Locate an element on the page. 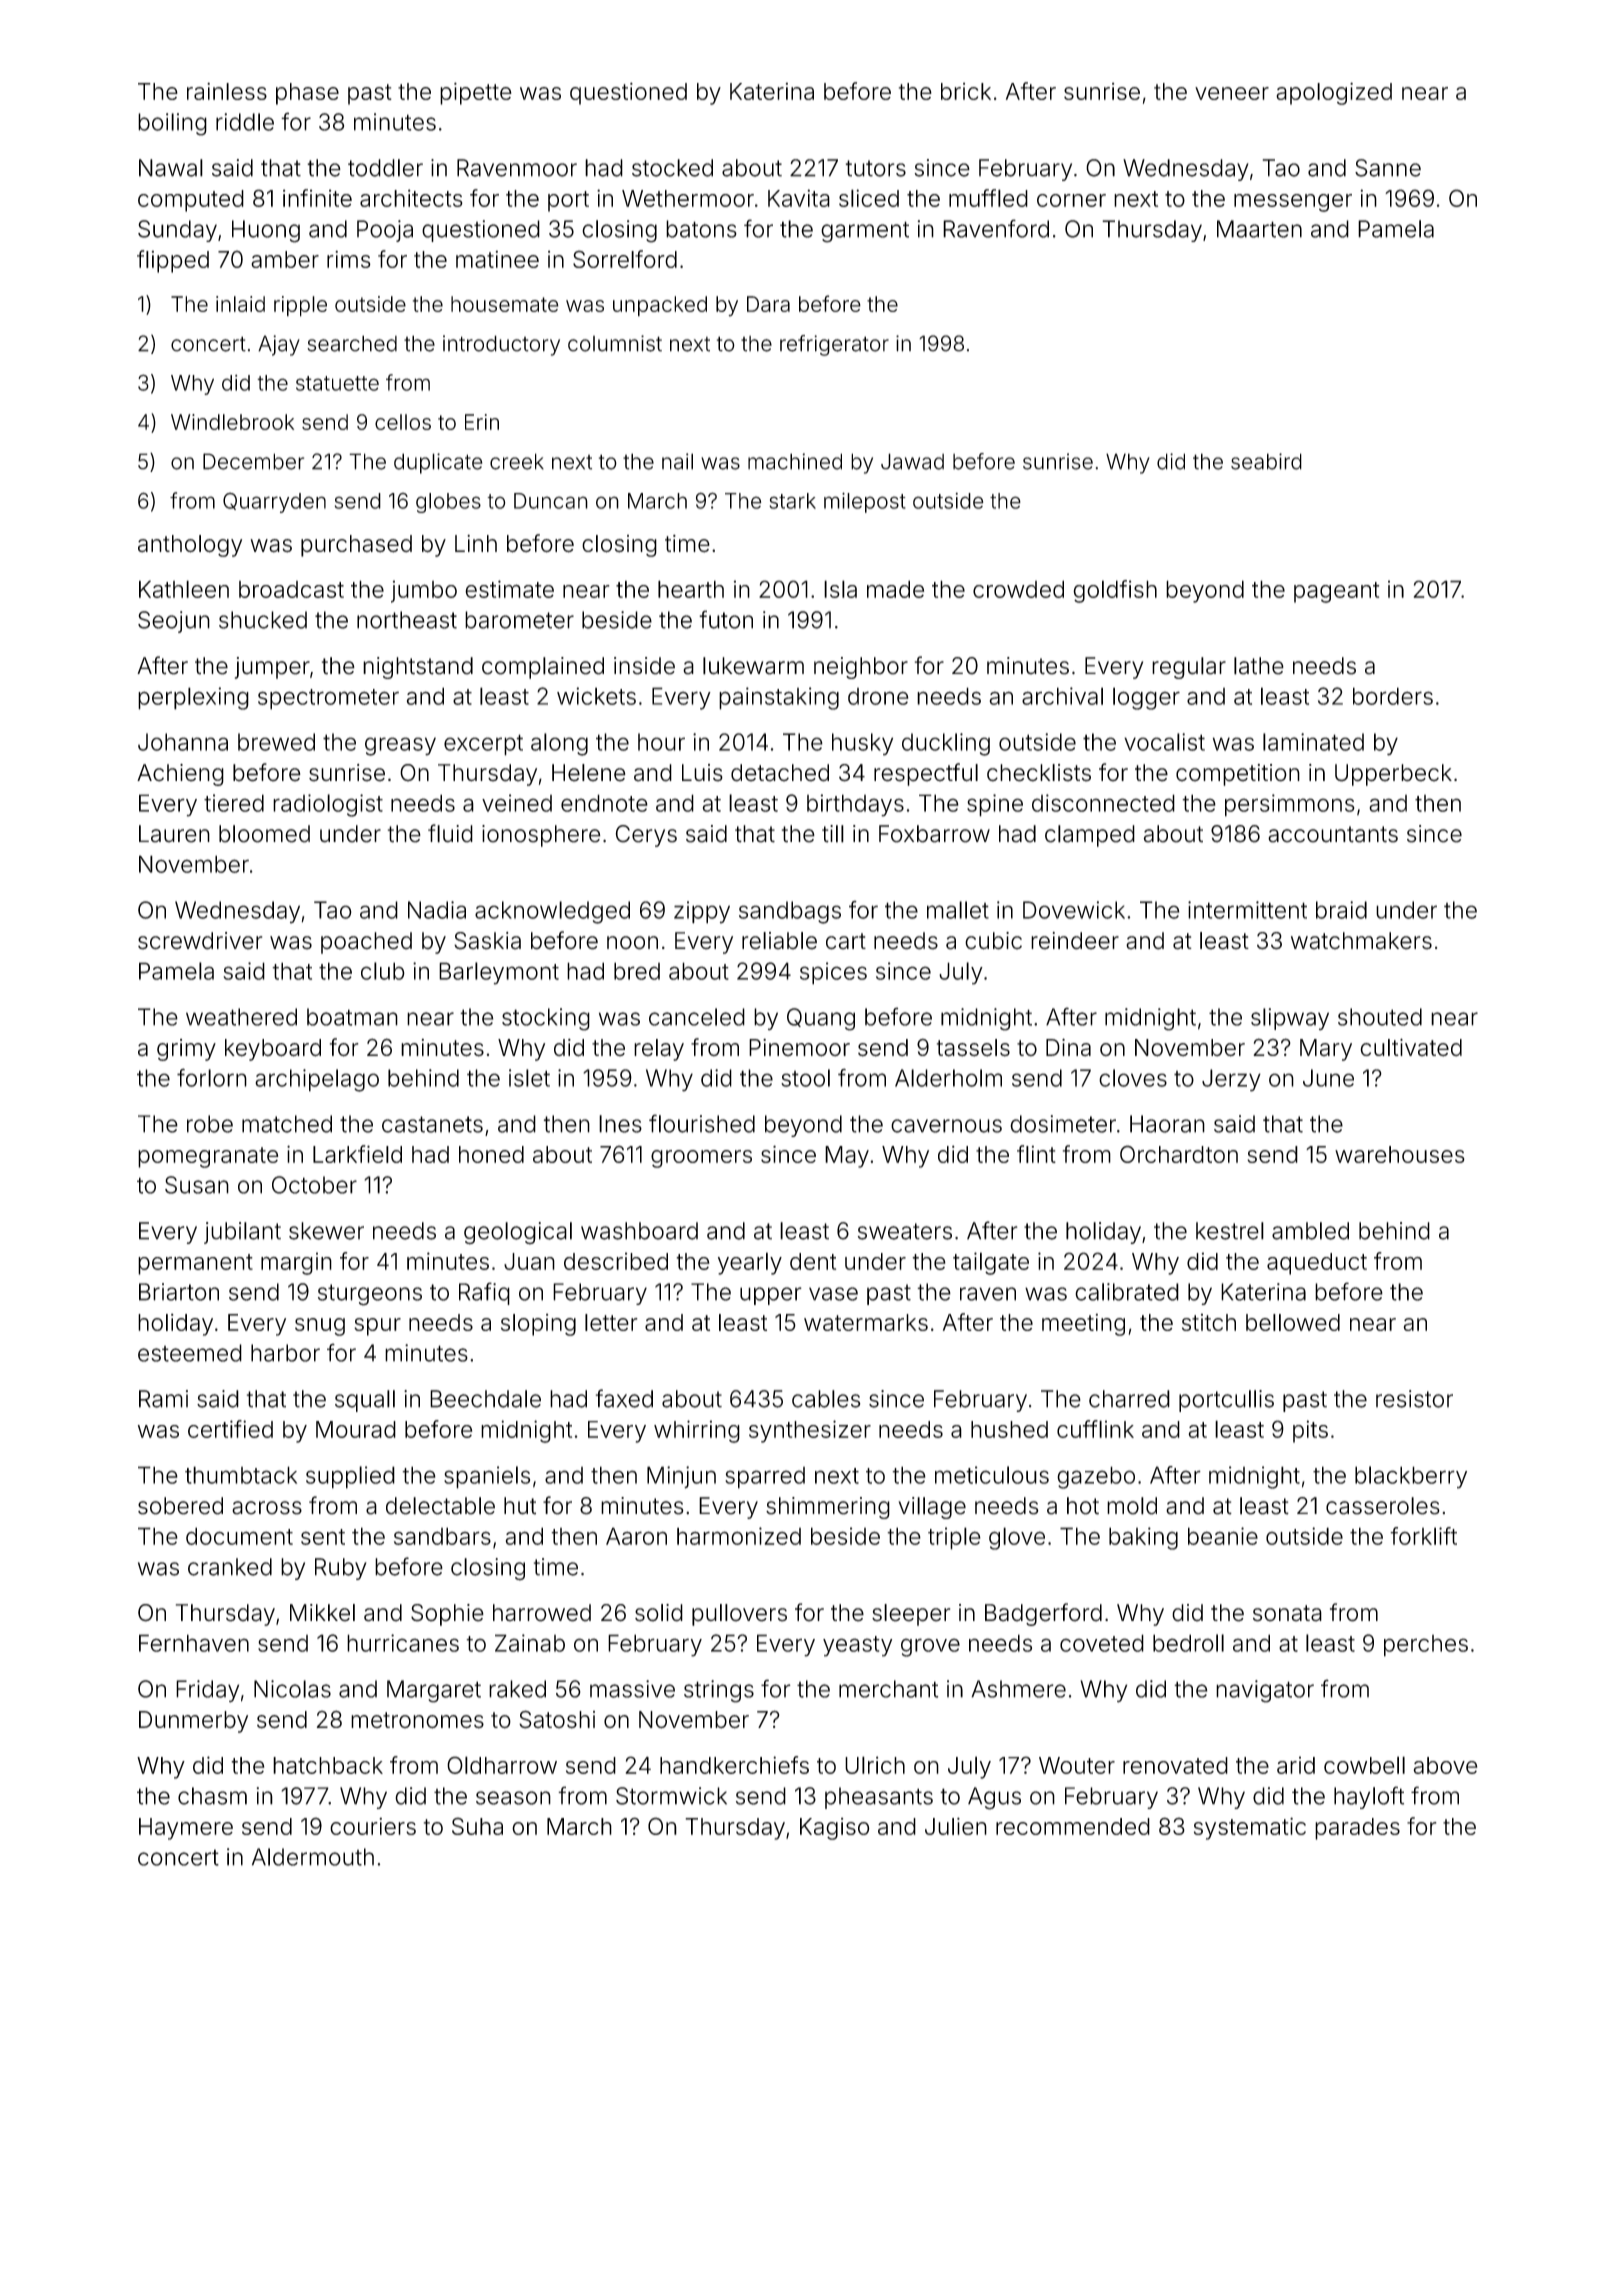 The image size is (1620, 2292). Badgerford is located at coordinates (1043, 1614).
